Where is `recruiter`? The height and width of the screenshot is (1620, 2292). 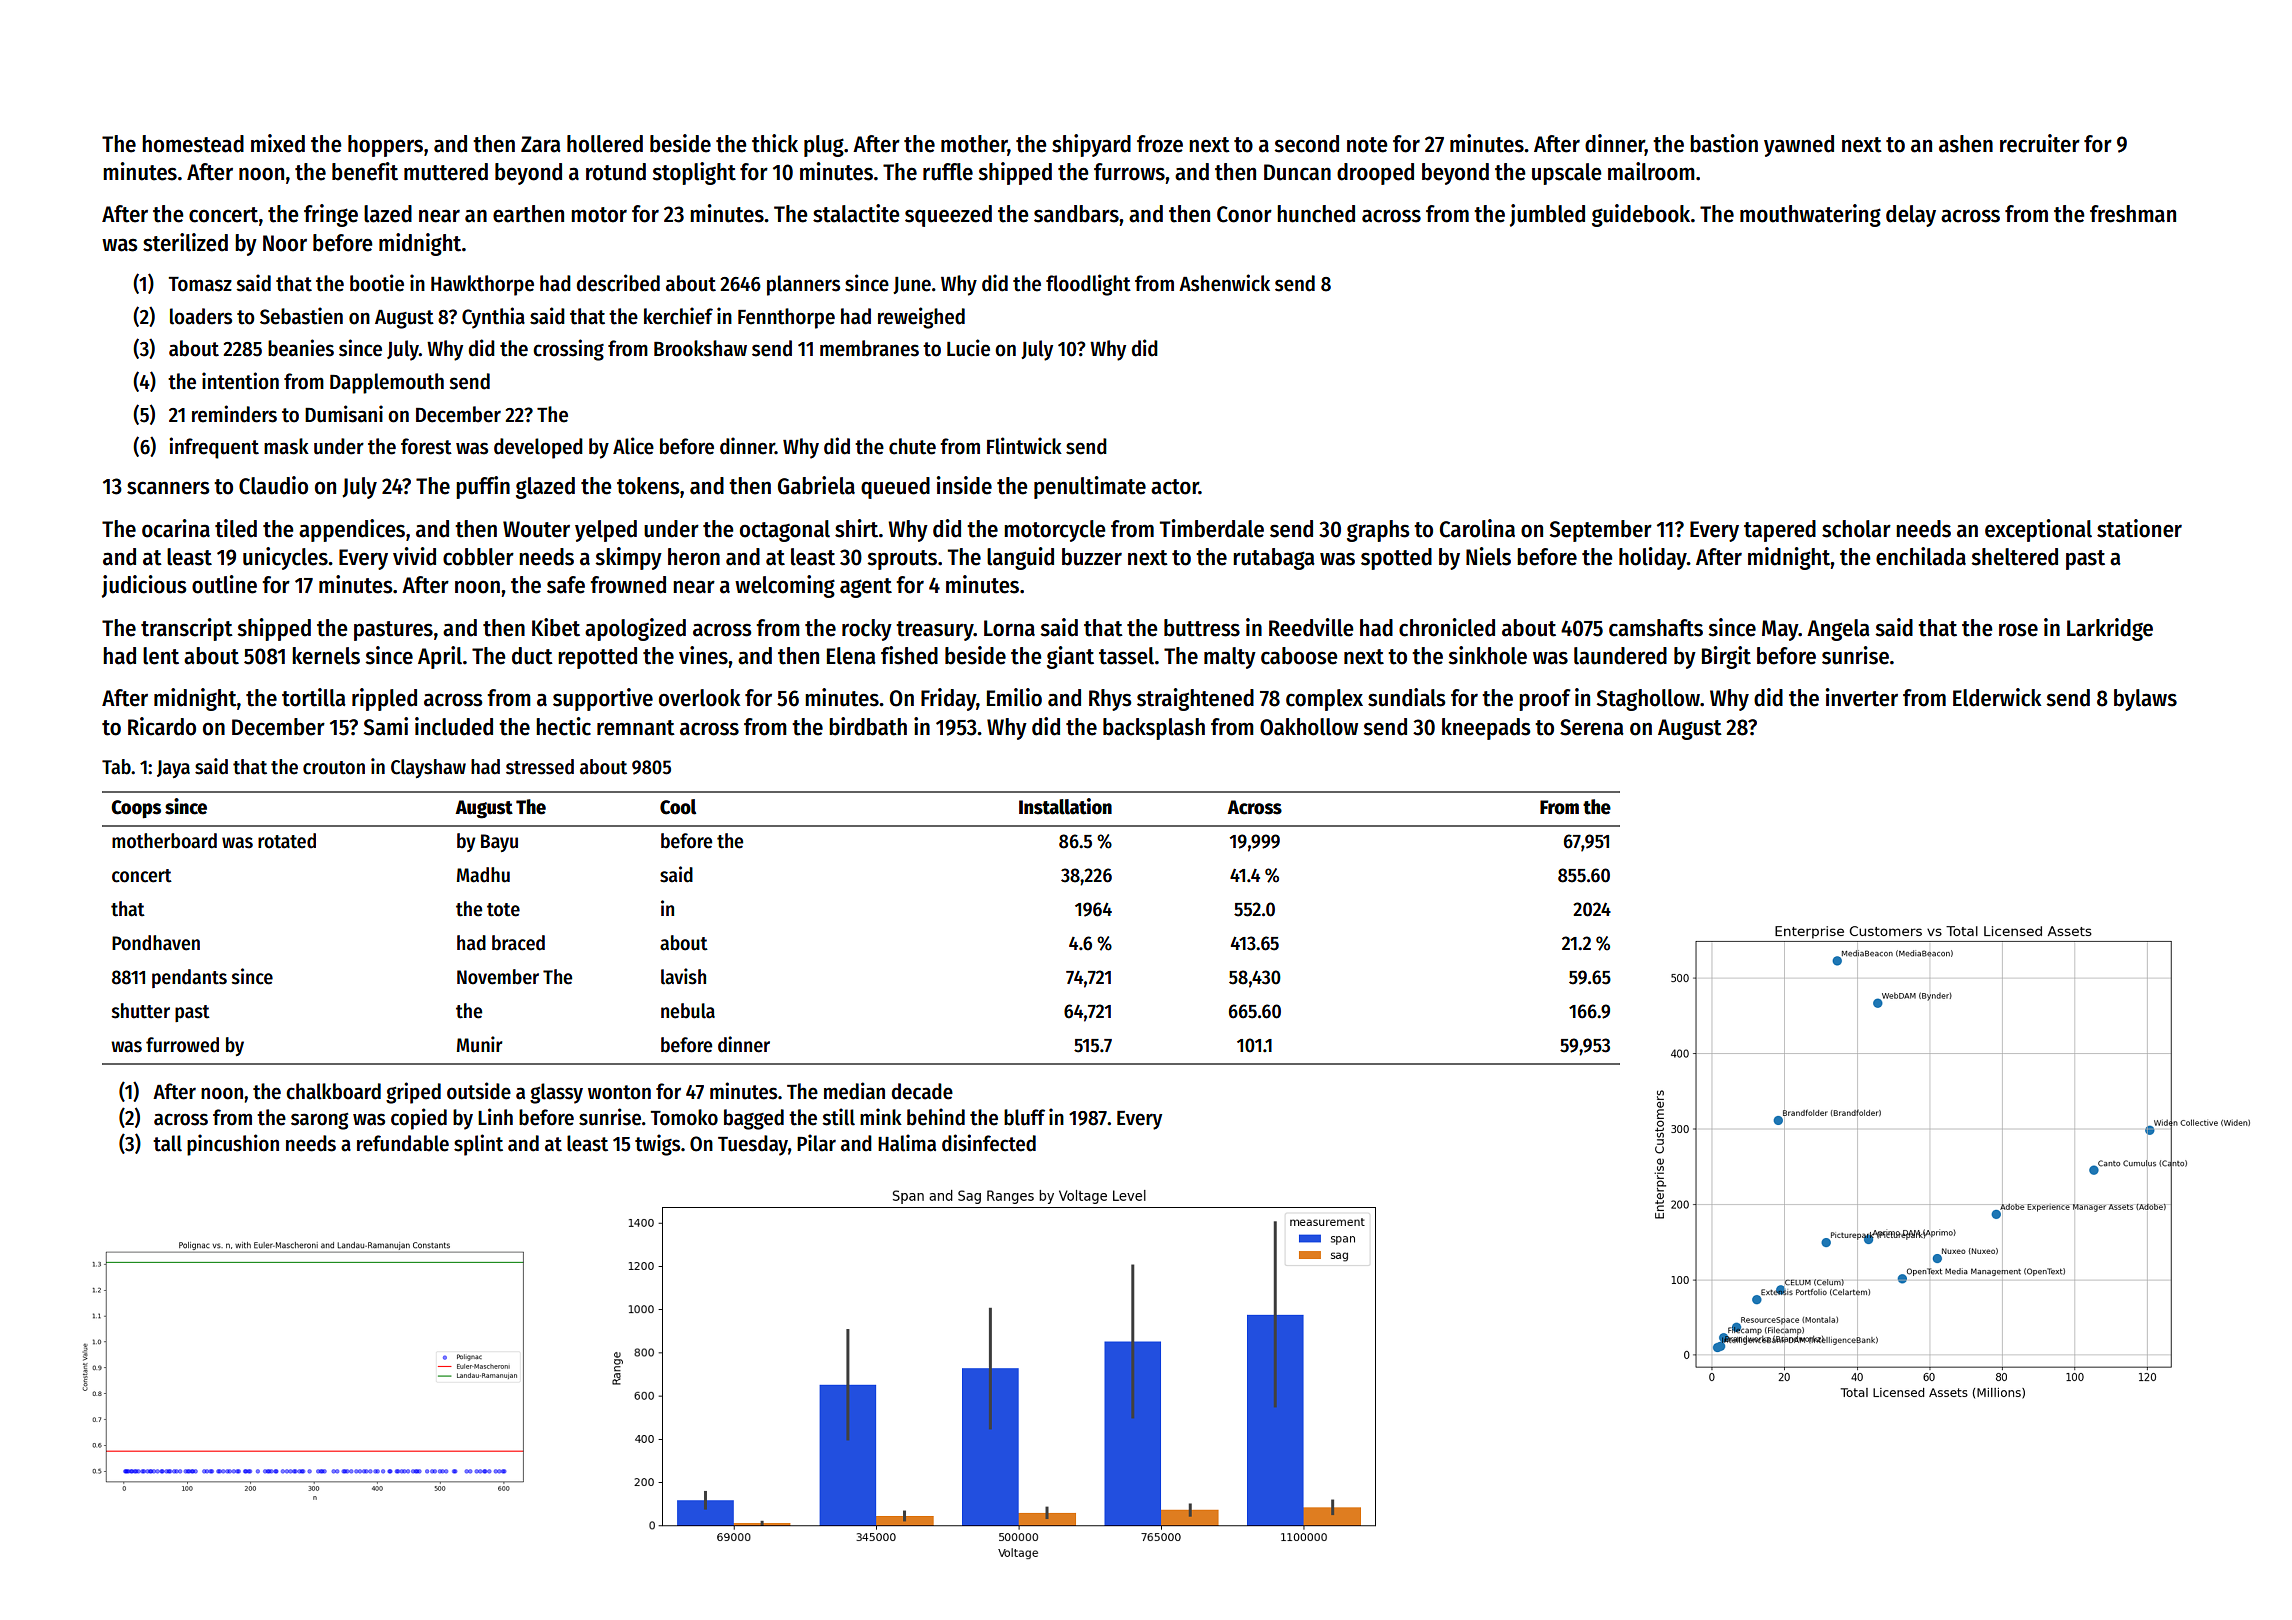
recruiter is located at coordinates (2040, 143).
